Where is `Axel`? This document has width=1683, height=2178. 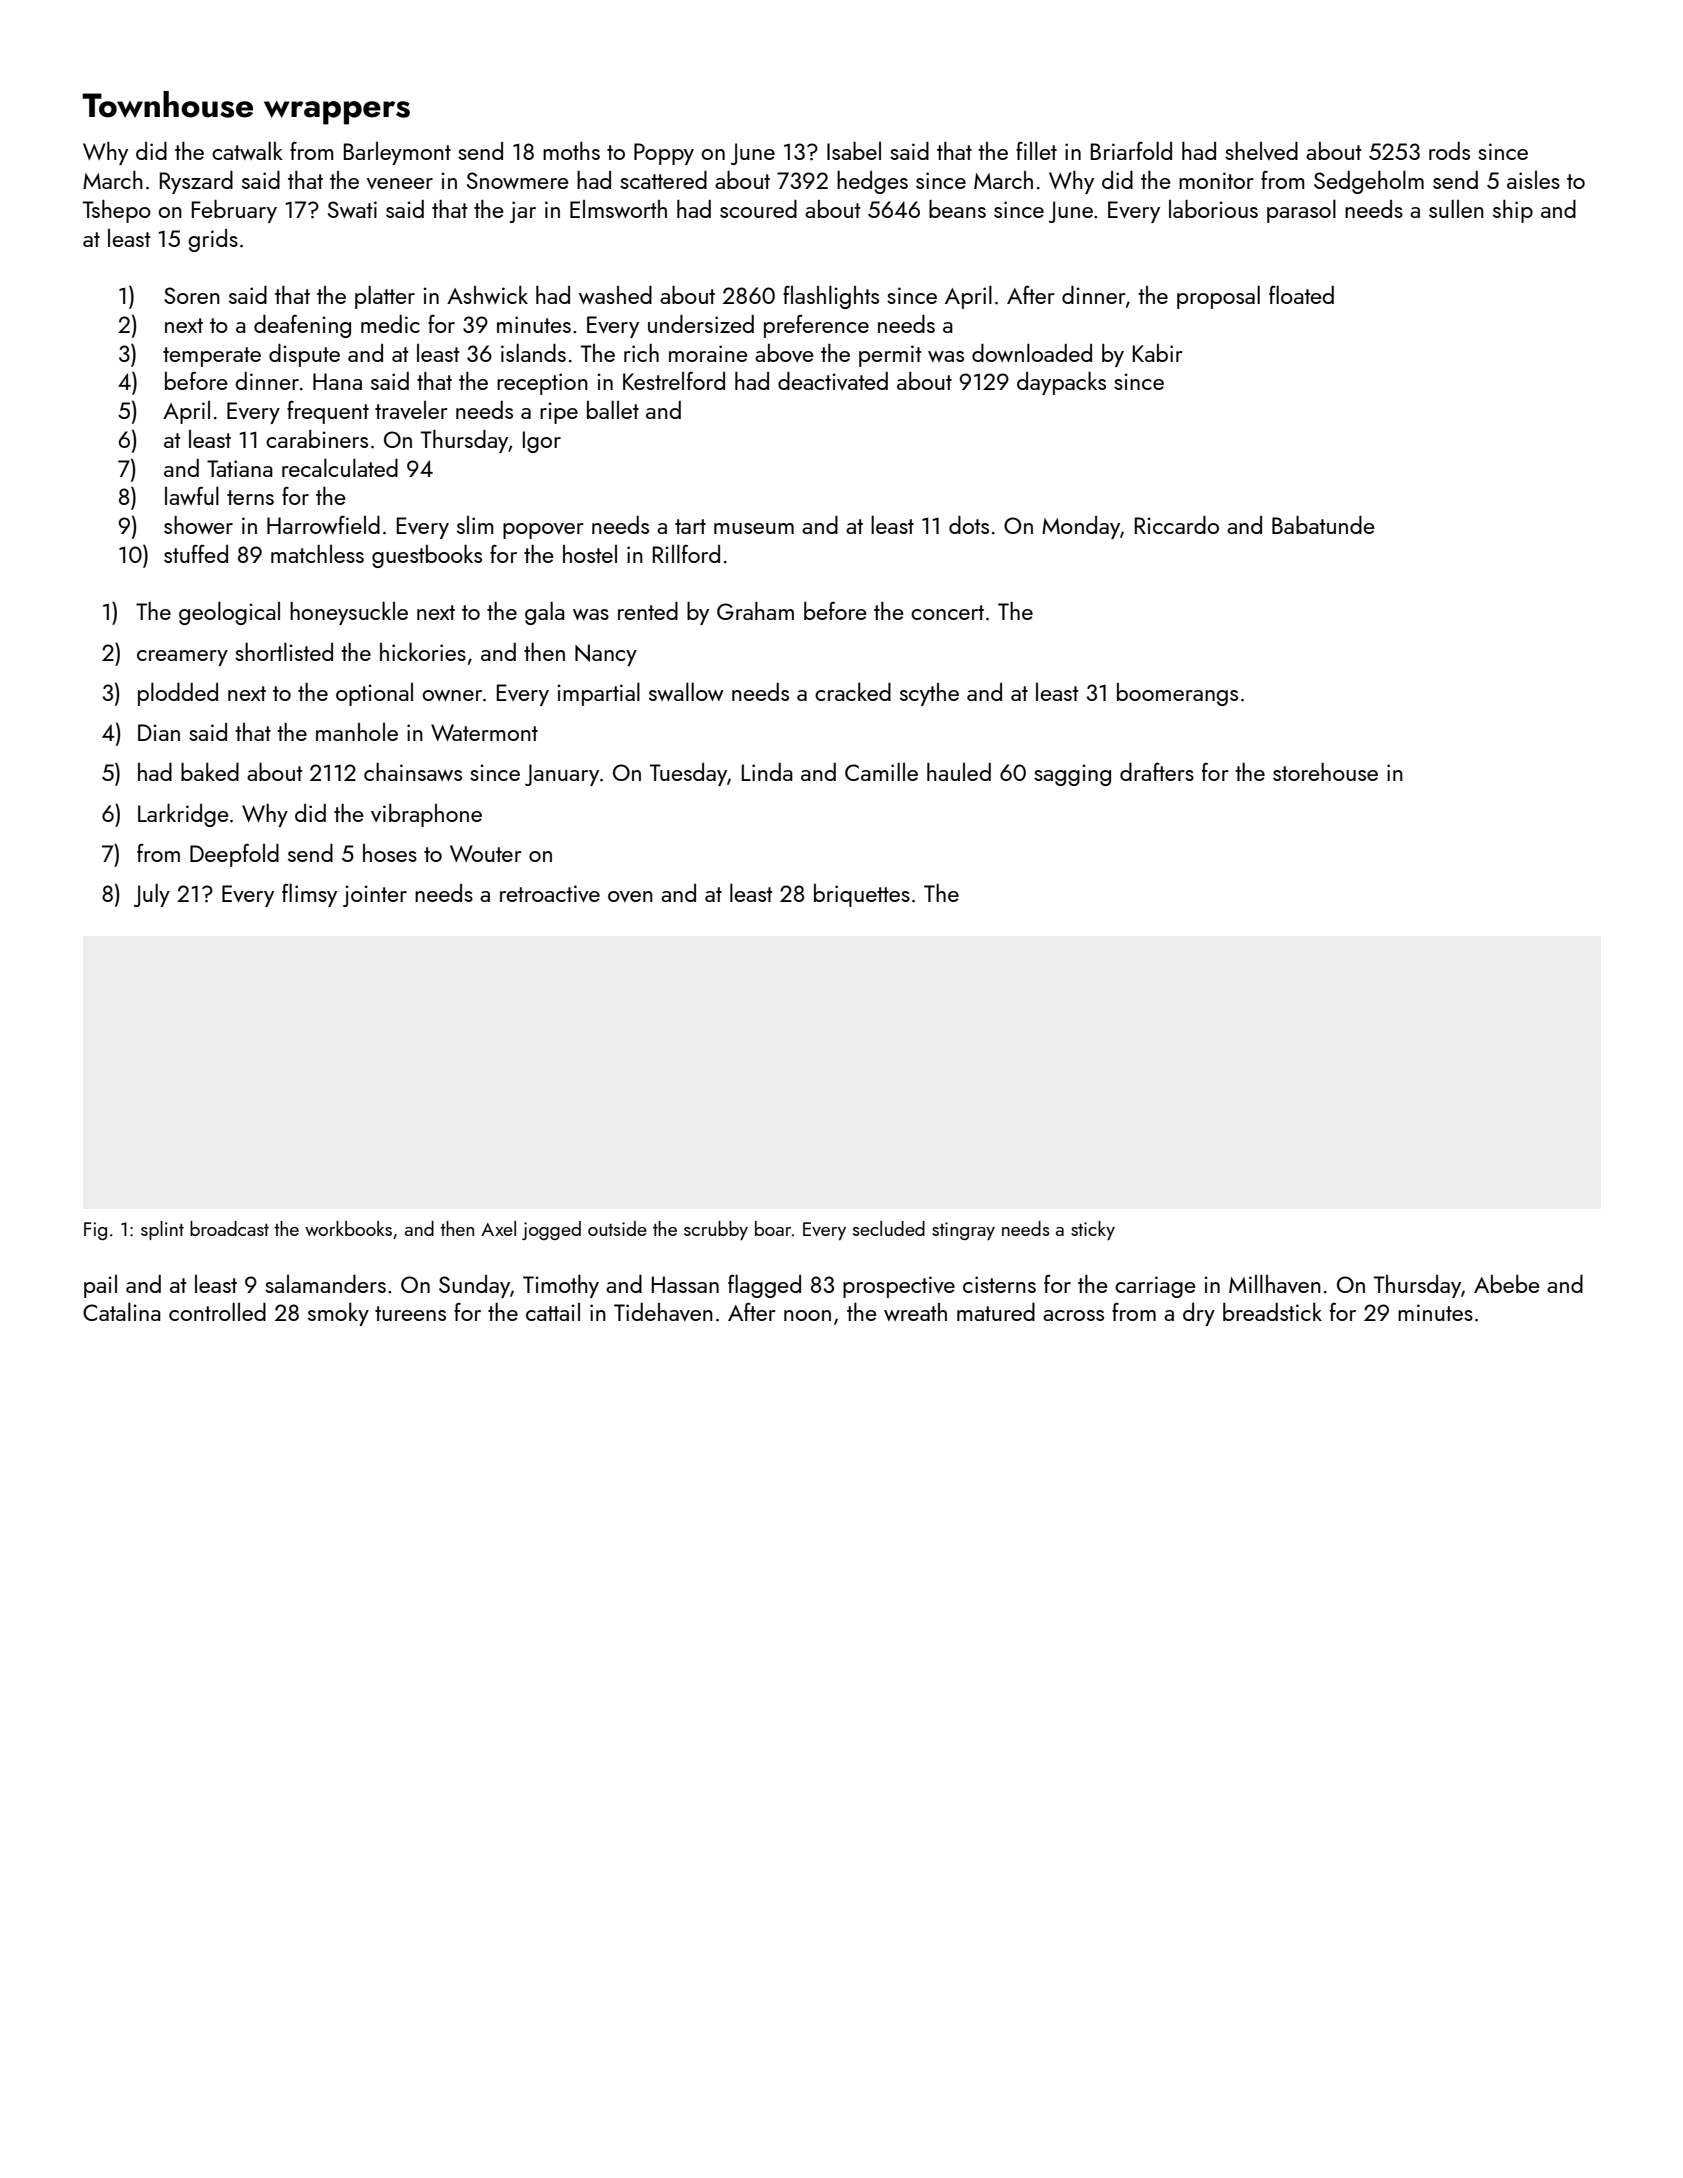
Axel is located at coordinates (498, 1228).
